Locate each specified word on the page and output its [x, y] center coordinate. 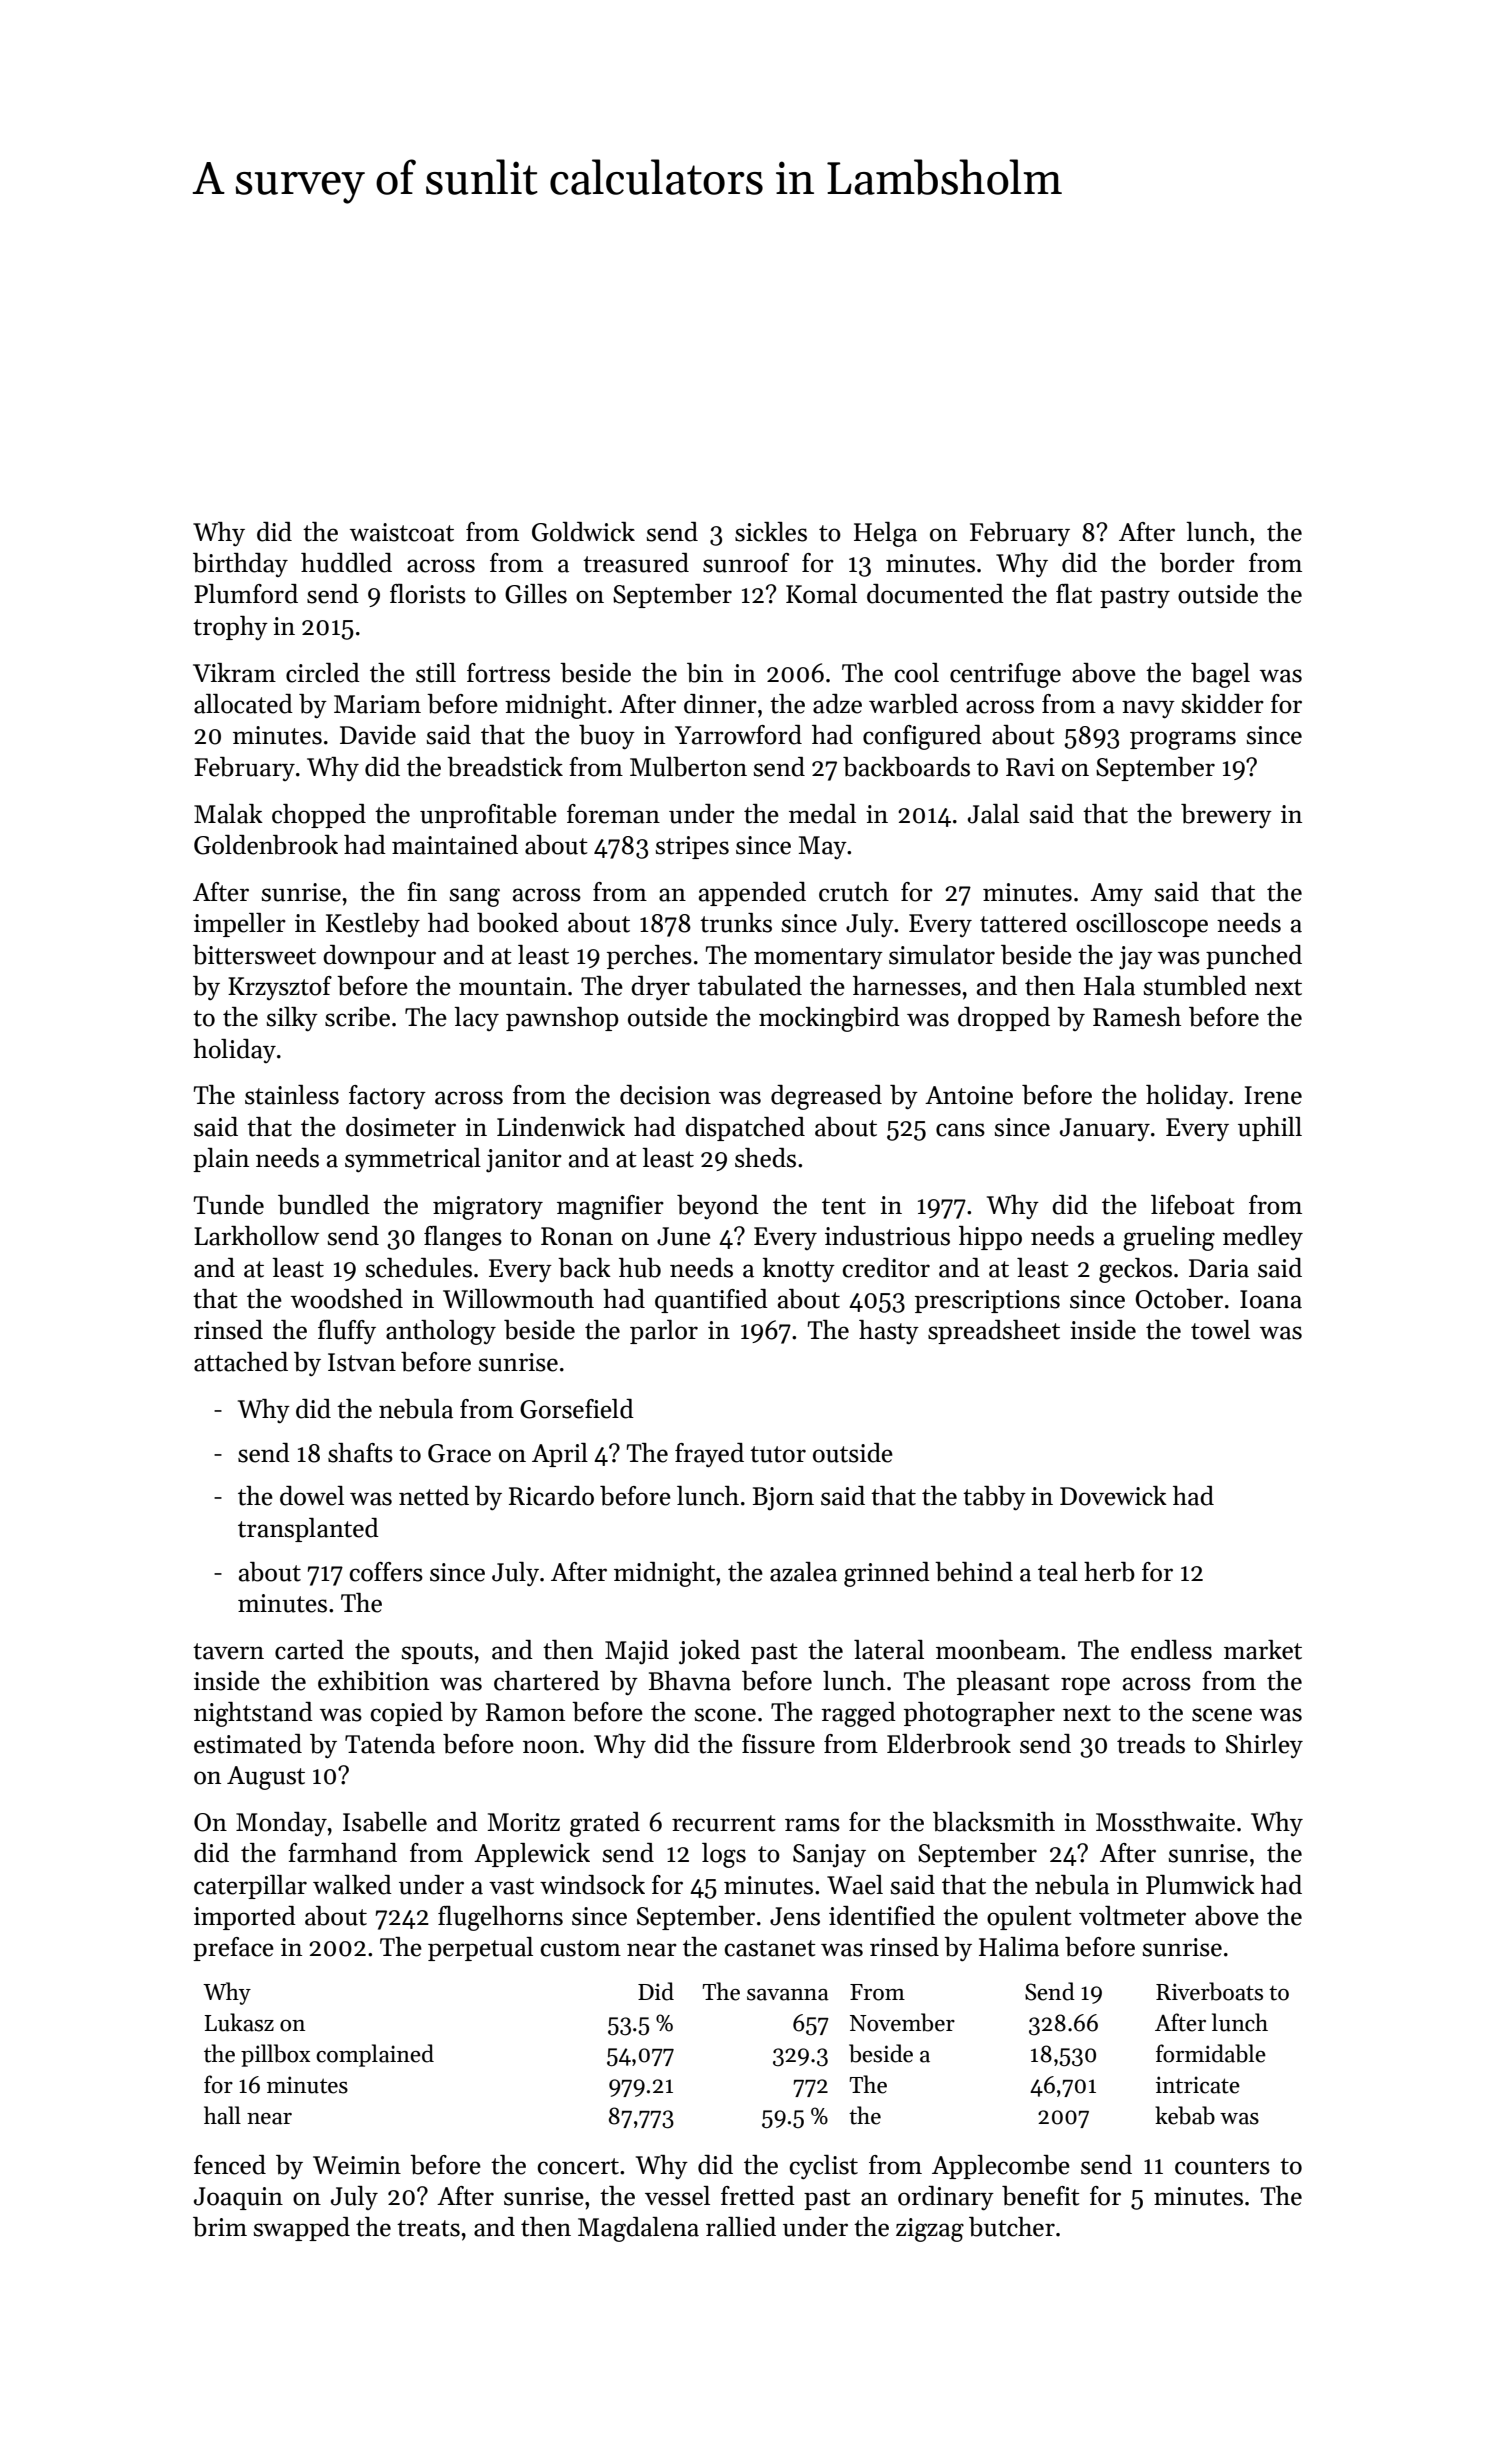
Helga [885, 534]
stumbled [1195, 986]
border [1197, 563]
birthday [240, 565]
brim [220, 2227]
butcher [1012, 2227]
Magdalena [638, 2229]
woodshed [347, 1299]
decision [665, 1095]
